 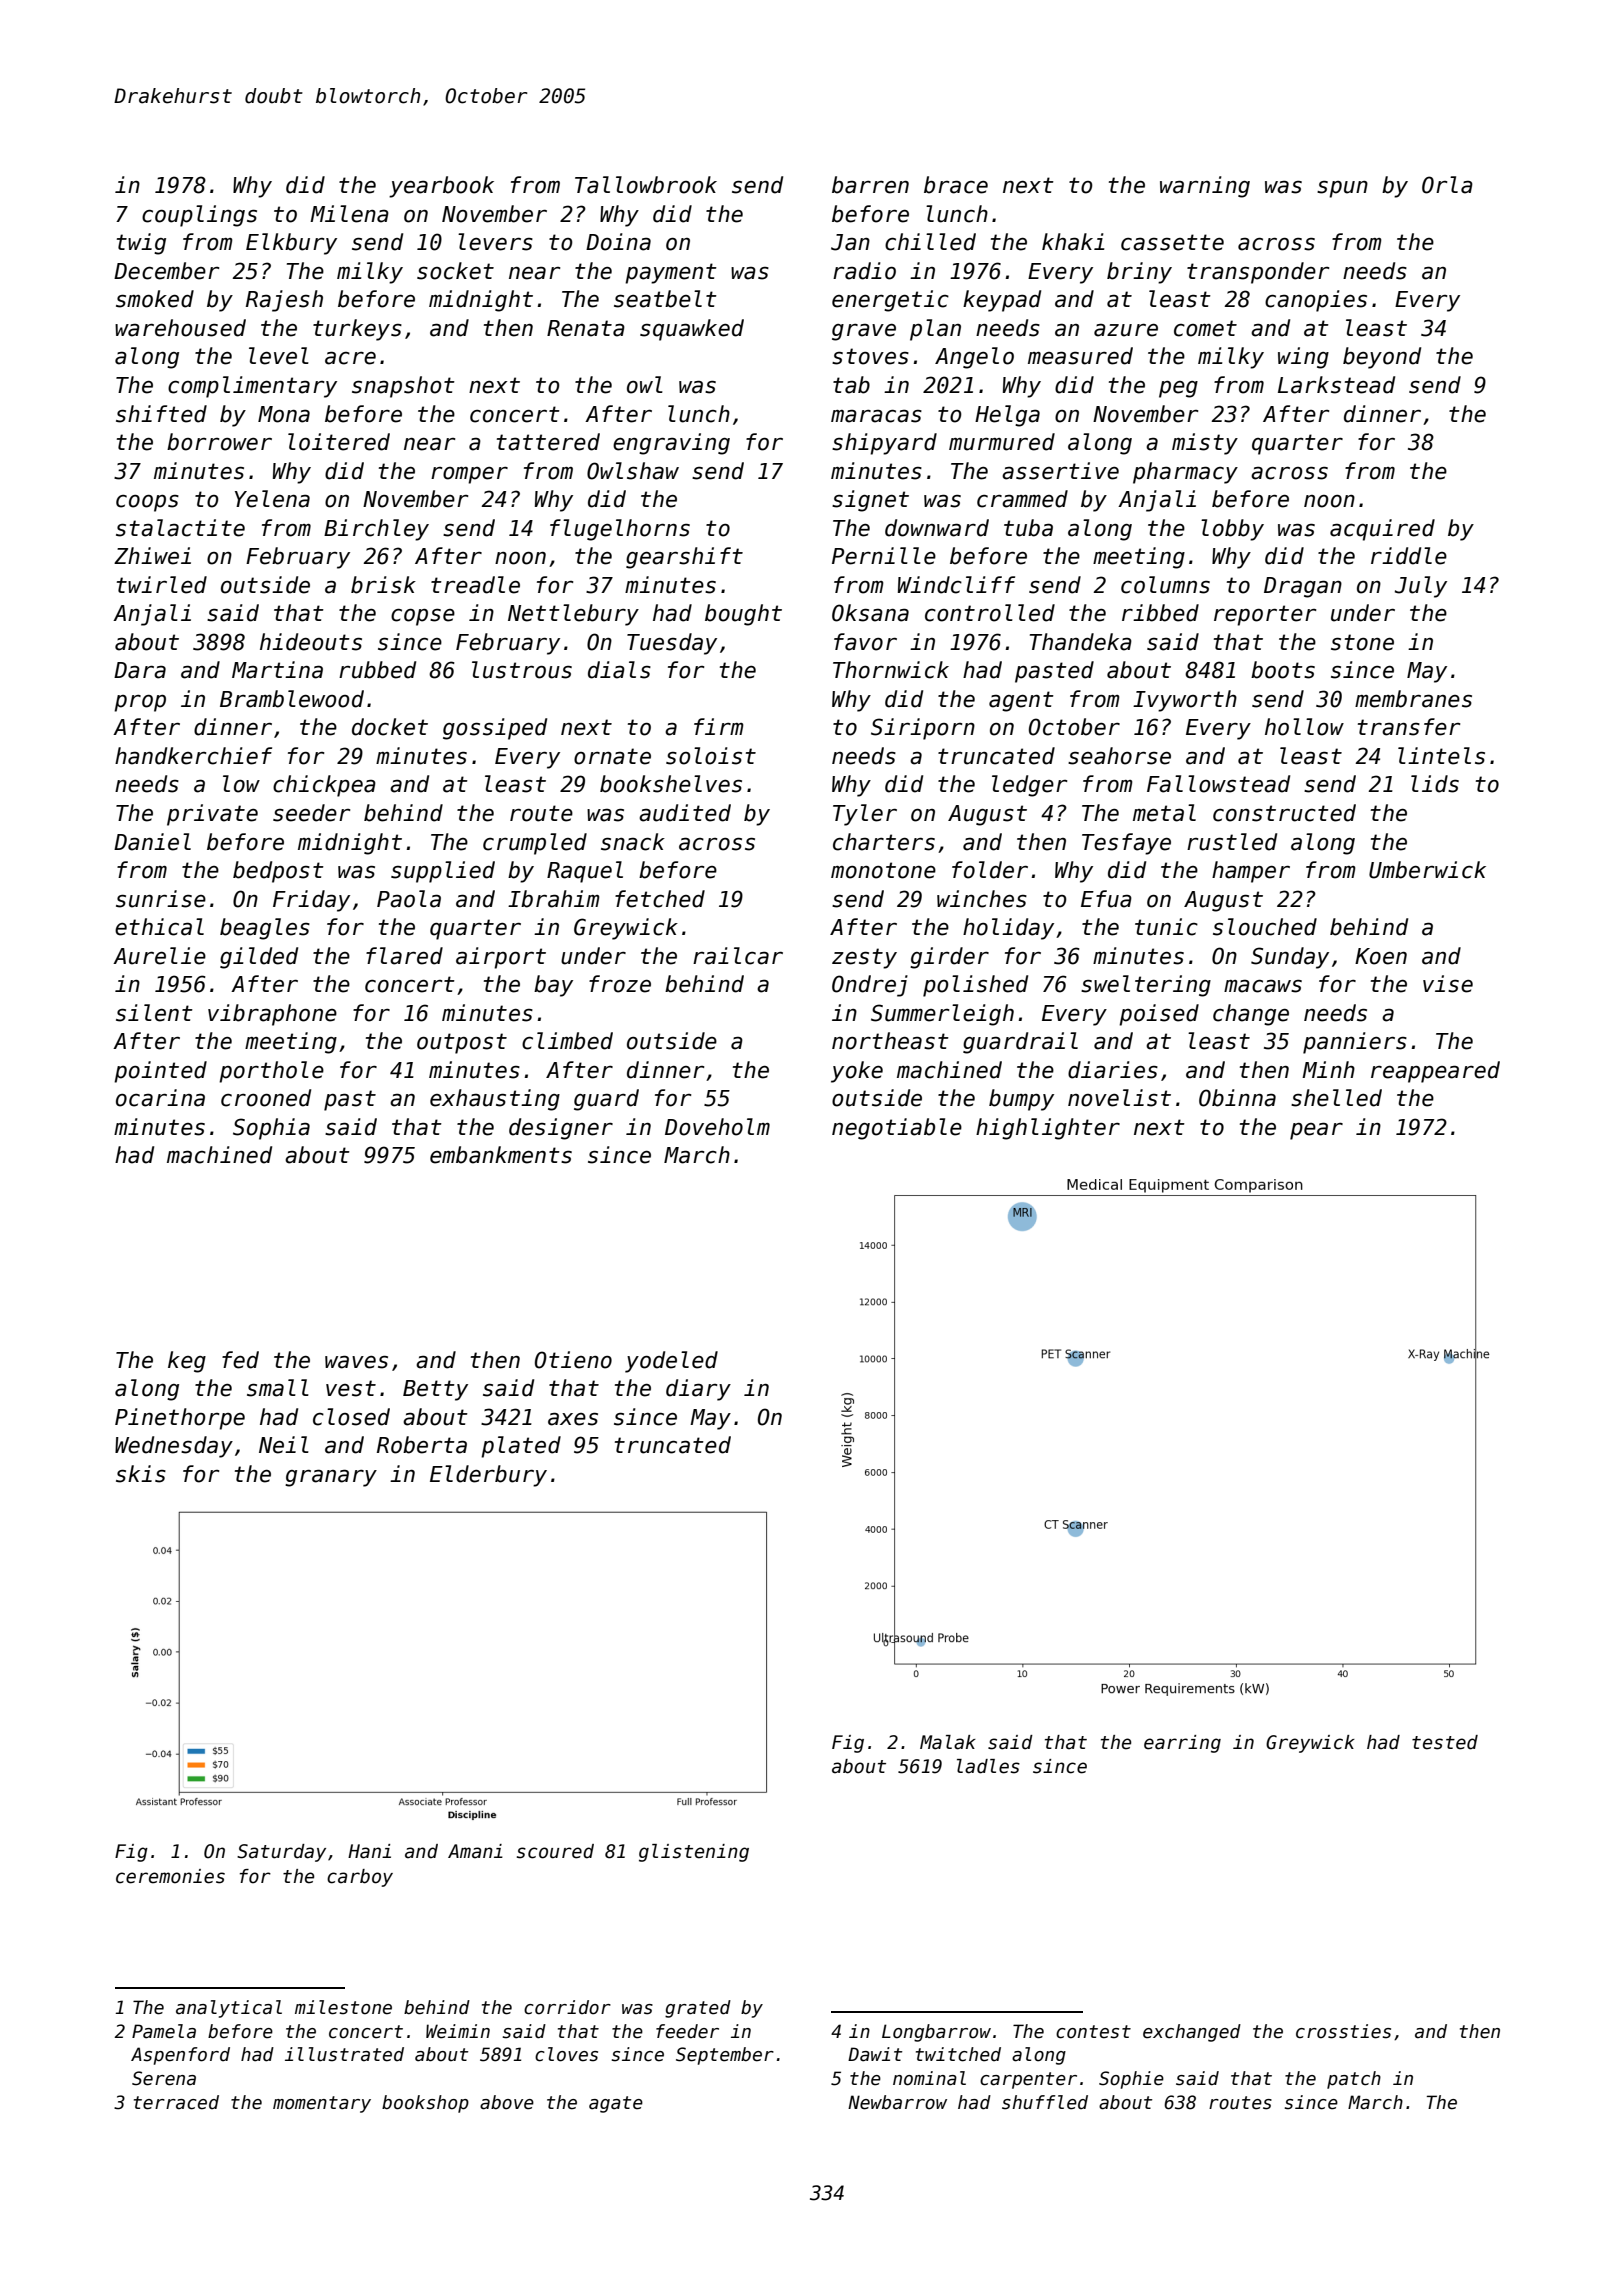 What do you see at coordinates (1354, 2080) in the image?
I see `patch` at bounding box center [1354, 2080].
